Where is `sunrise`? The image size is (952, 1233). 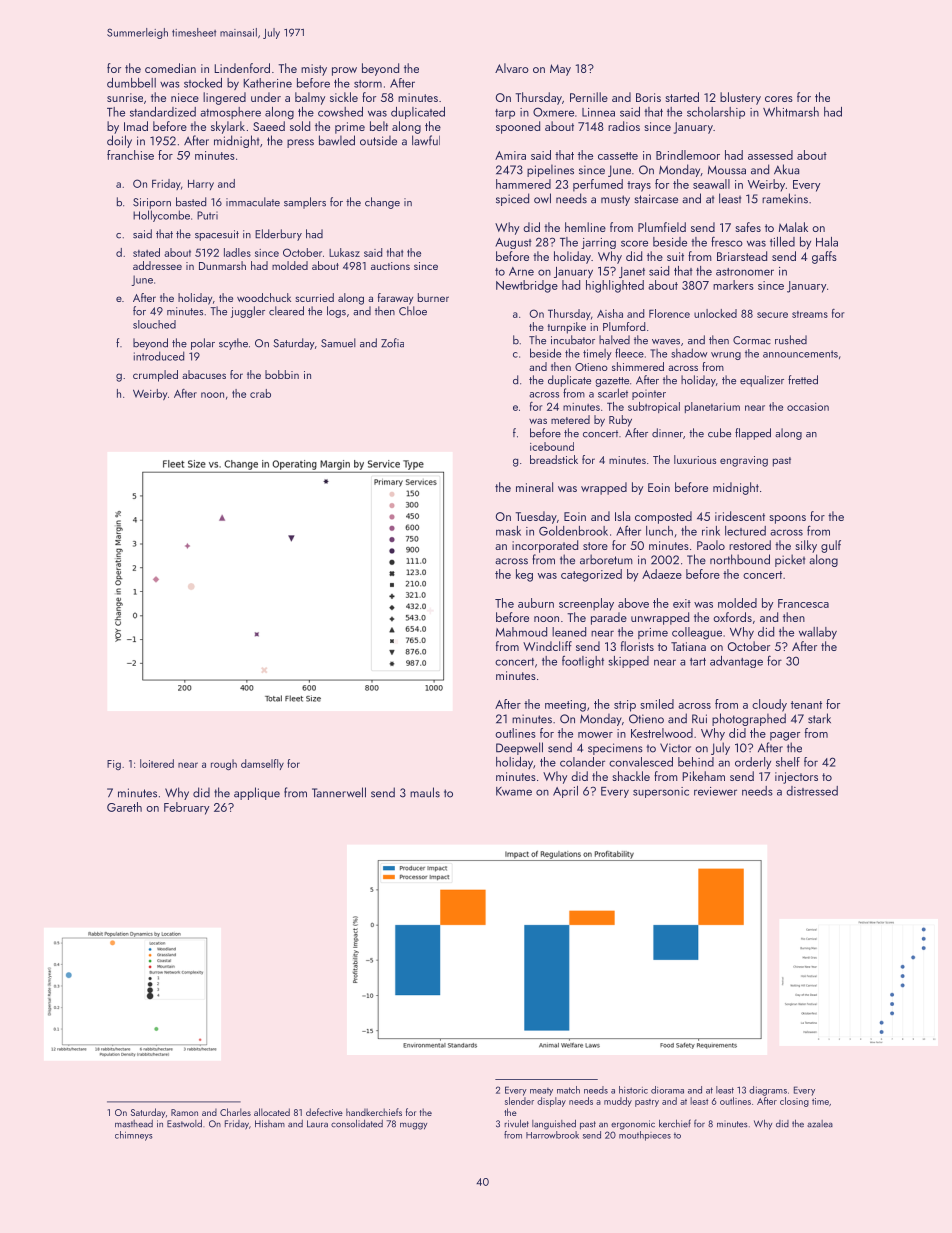
sunrise is located at coordinates (125, 97).
